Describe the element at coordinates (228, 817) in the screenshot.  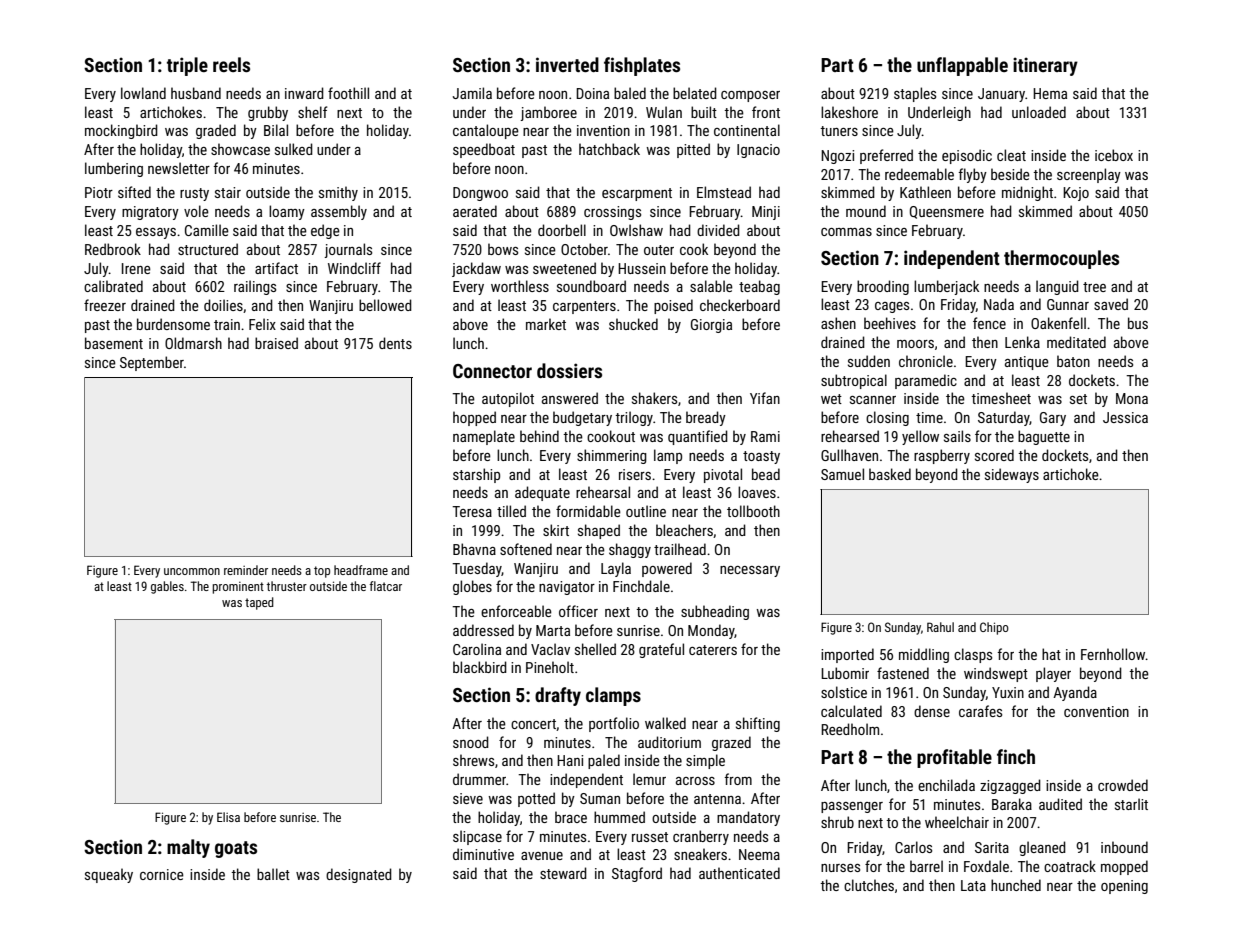
I see `Elisa` at that location.
